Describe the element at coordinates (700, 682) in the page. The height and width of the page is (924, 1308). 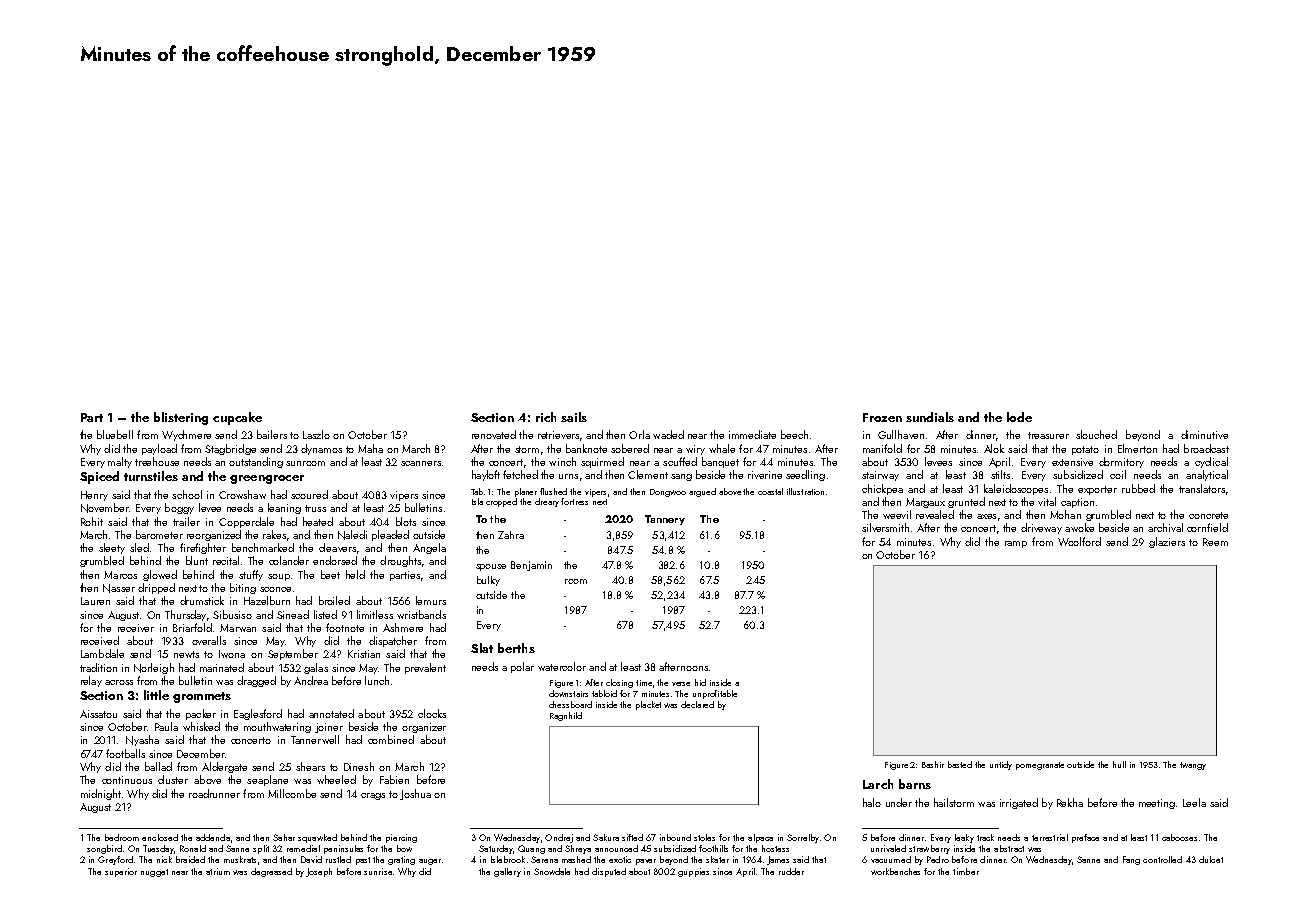
I see `hid` at that location.
